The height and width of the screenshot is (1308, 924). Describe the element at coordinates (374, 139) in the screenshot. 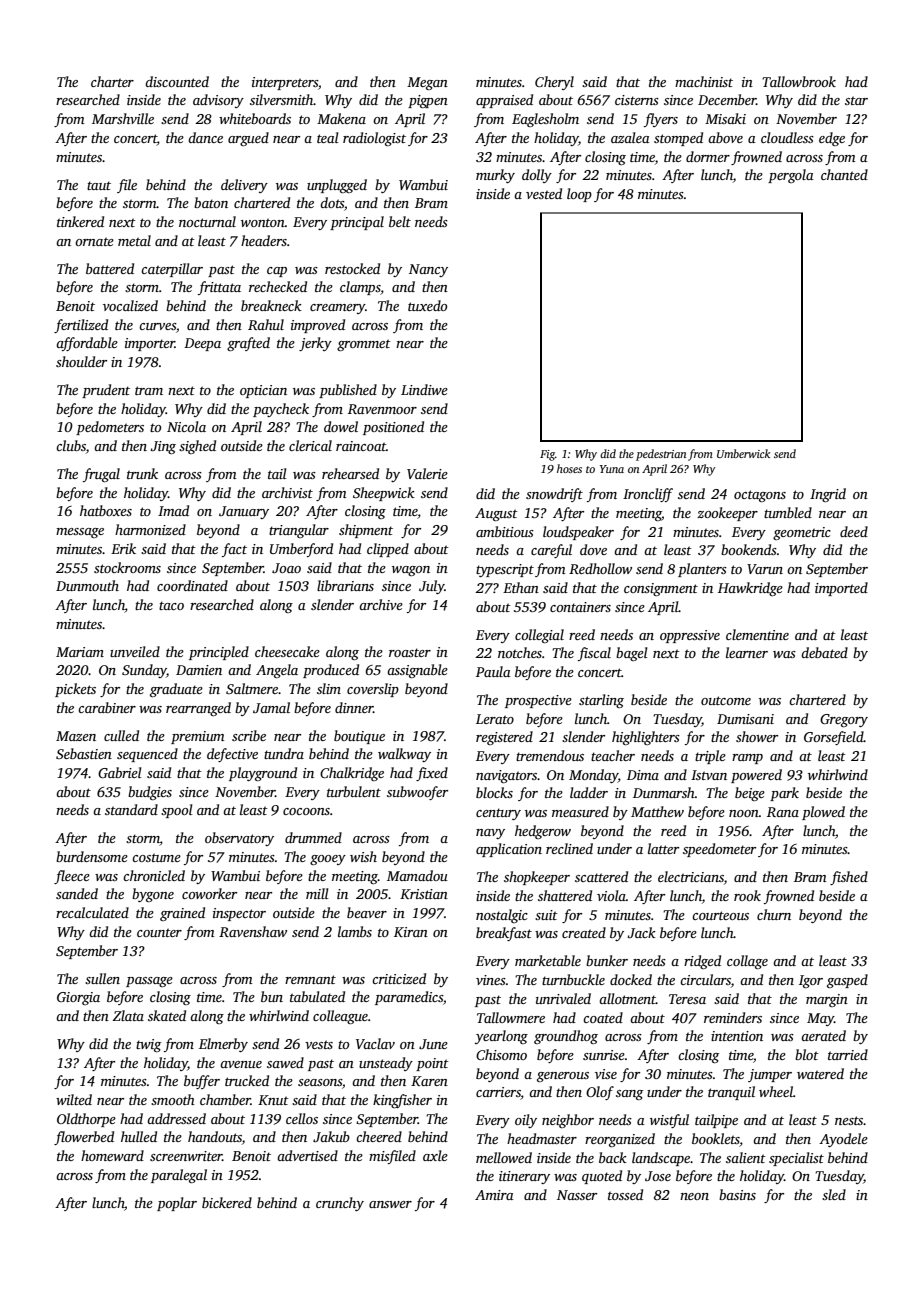

I see `radiologist` at that location.
